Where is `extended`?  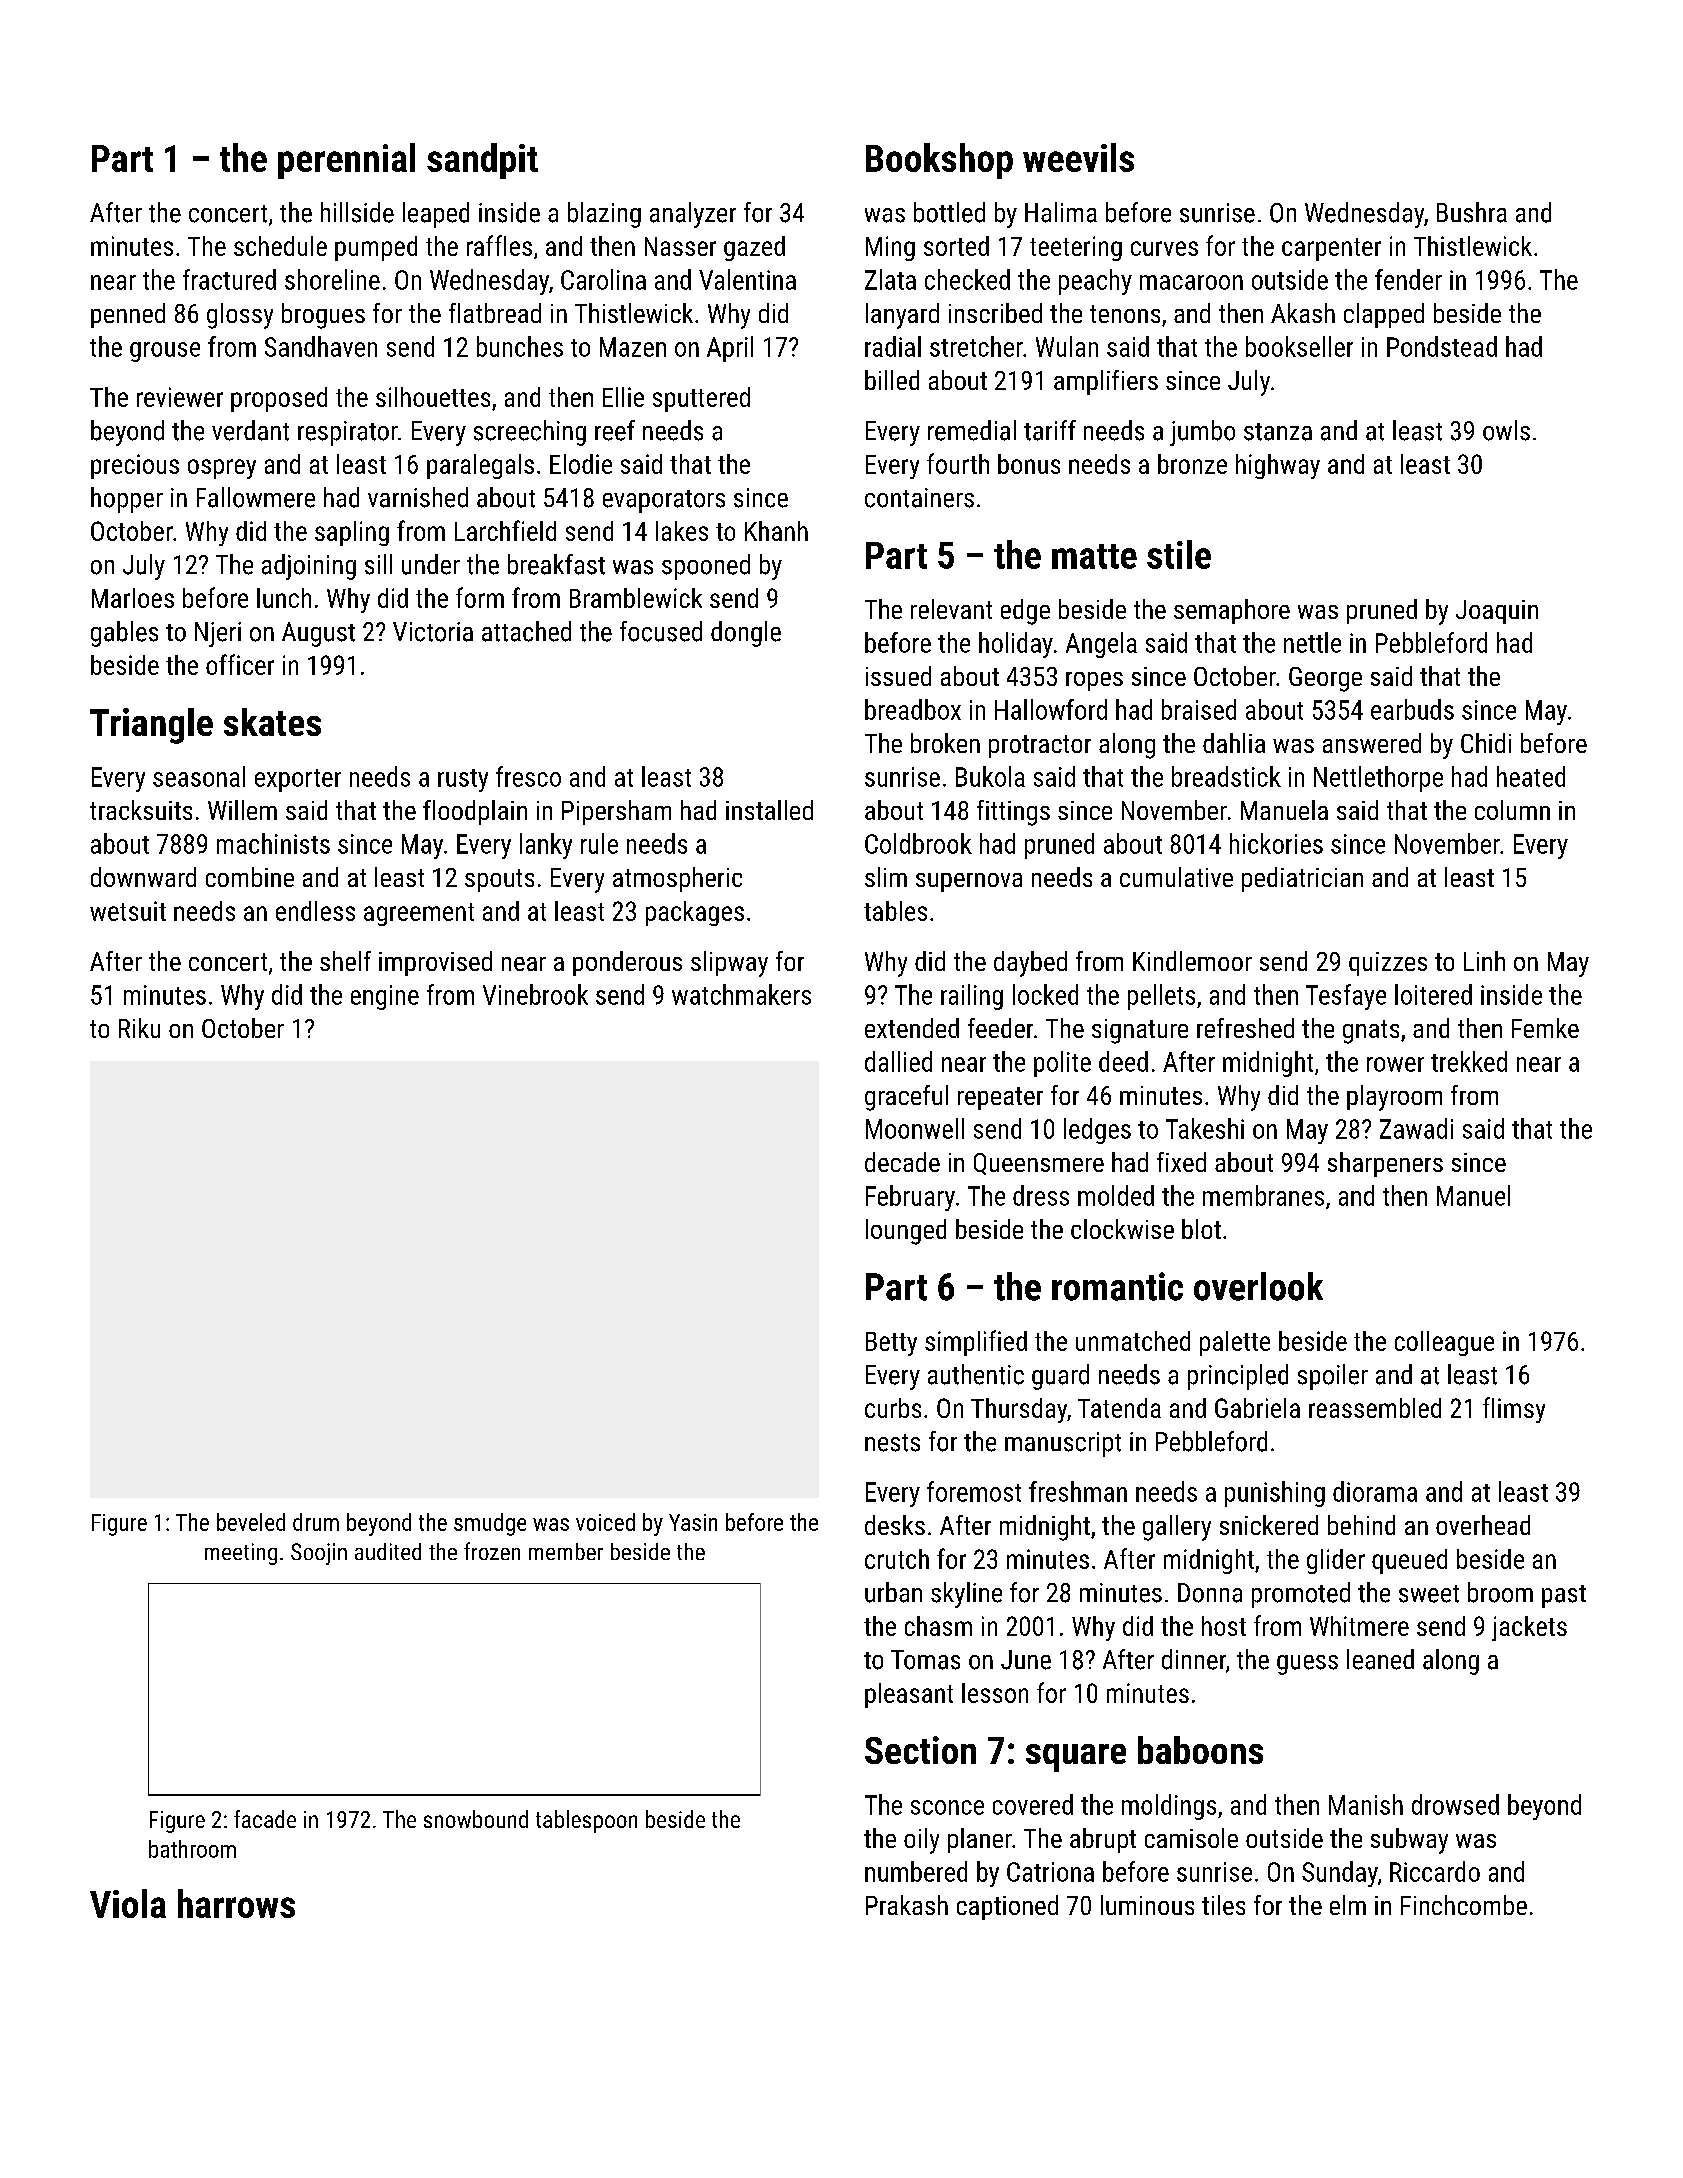
extended is located at coordinates (912, 1028).
